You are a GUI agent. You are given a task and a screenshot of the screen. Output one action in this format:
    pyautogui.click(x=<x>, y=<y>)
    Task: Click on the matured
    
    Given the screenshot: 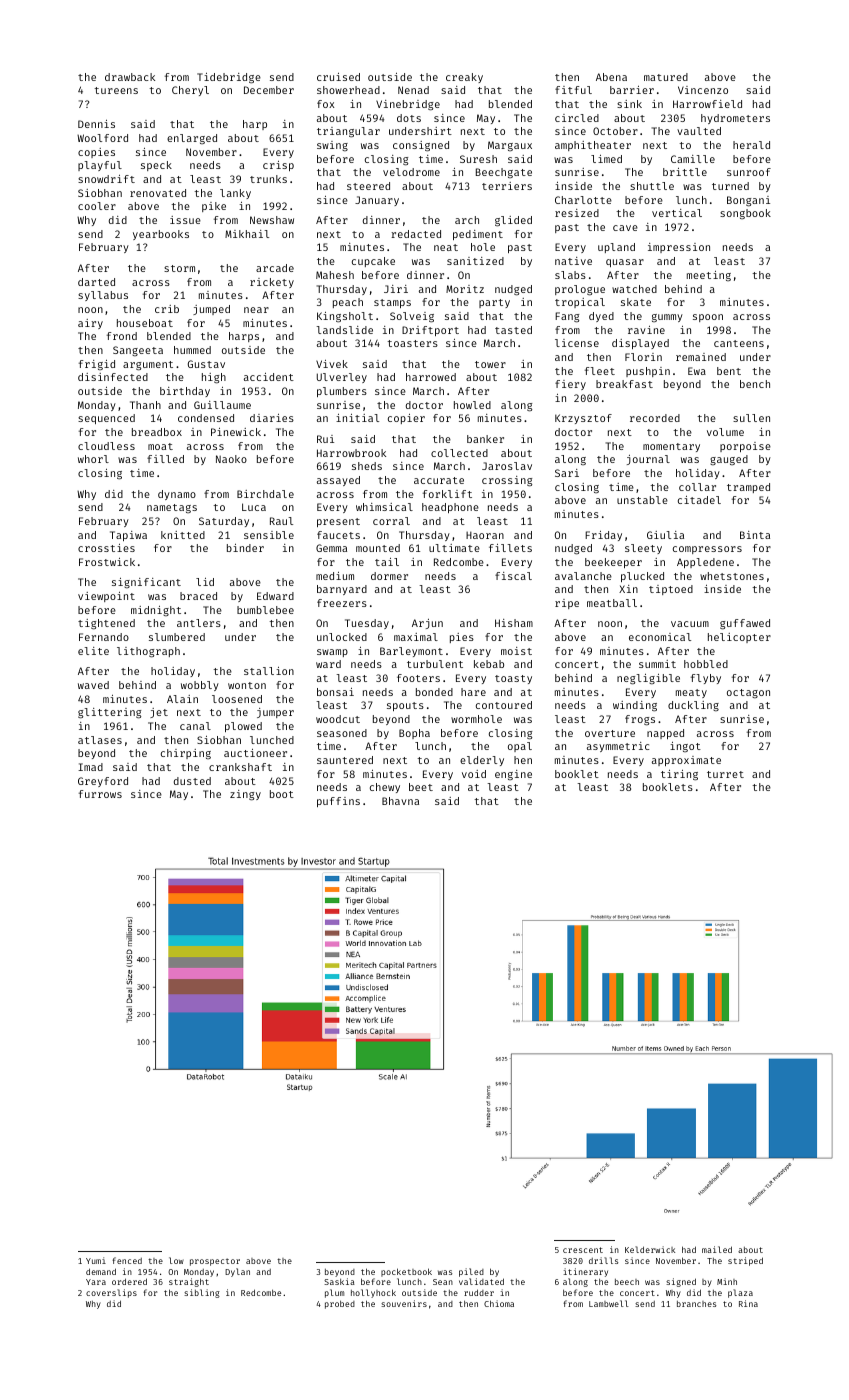 What is the action you would take?
    pyautogui.click(x=666, y=77)
